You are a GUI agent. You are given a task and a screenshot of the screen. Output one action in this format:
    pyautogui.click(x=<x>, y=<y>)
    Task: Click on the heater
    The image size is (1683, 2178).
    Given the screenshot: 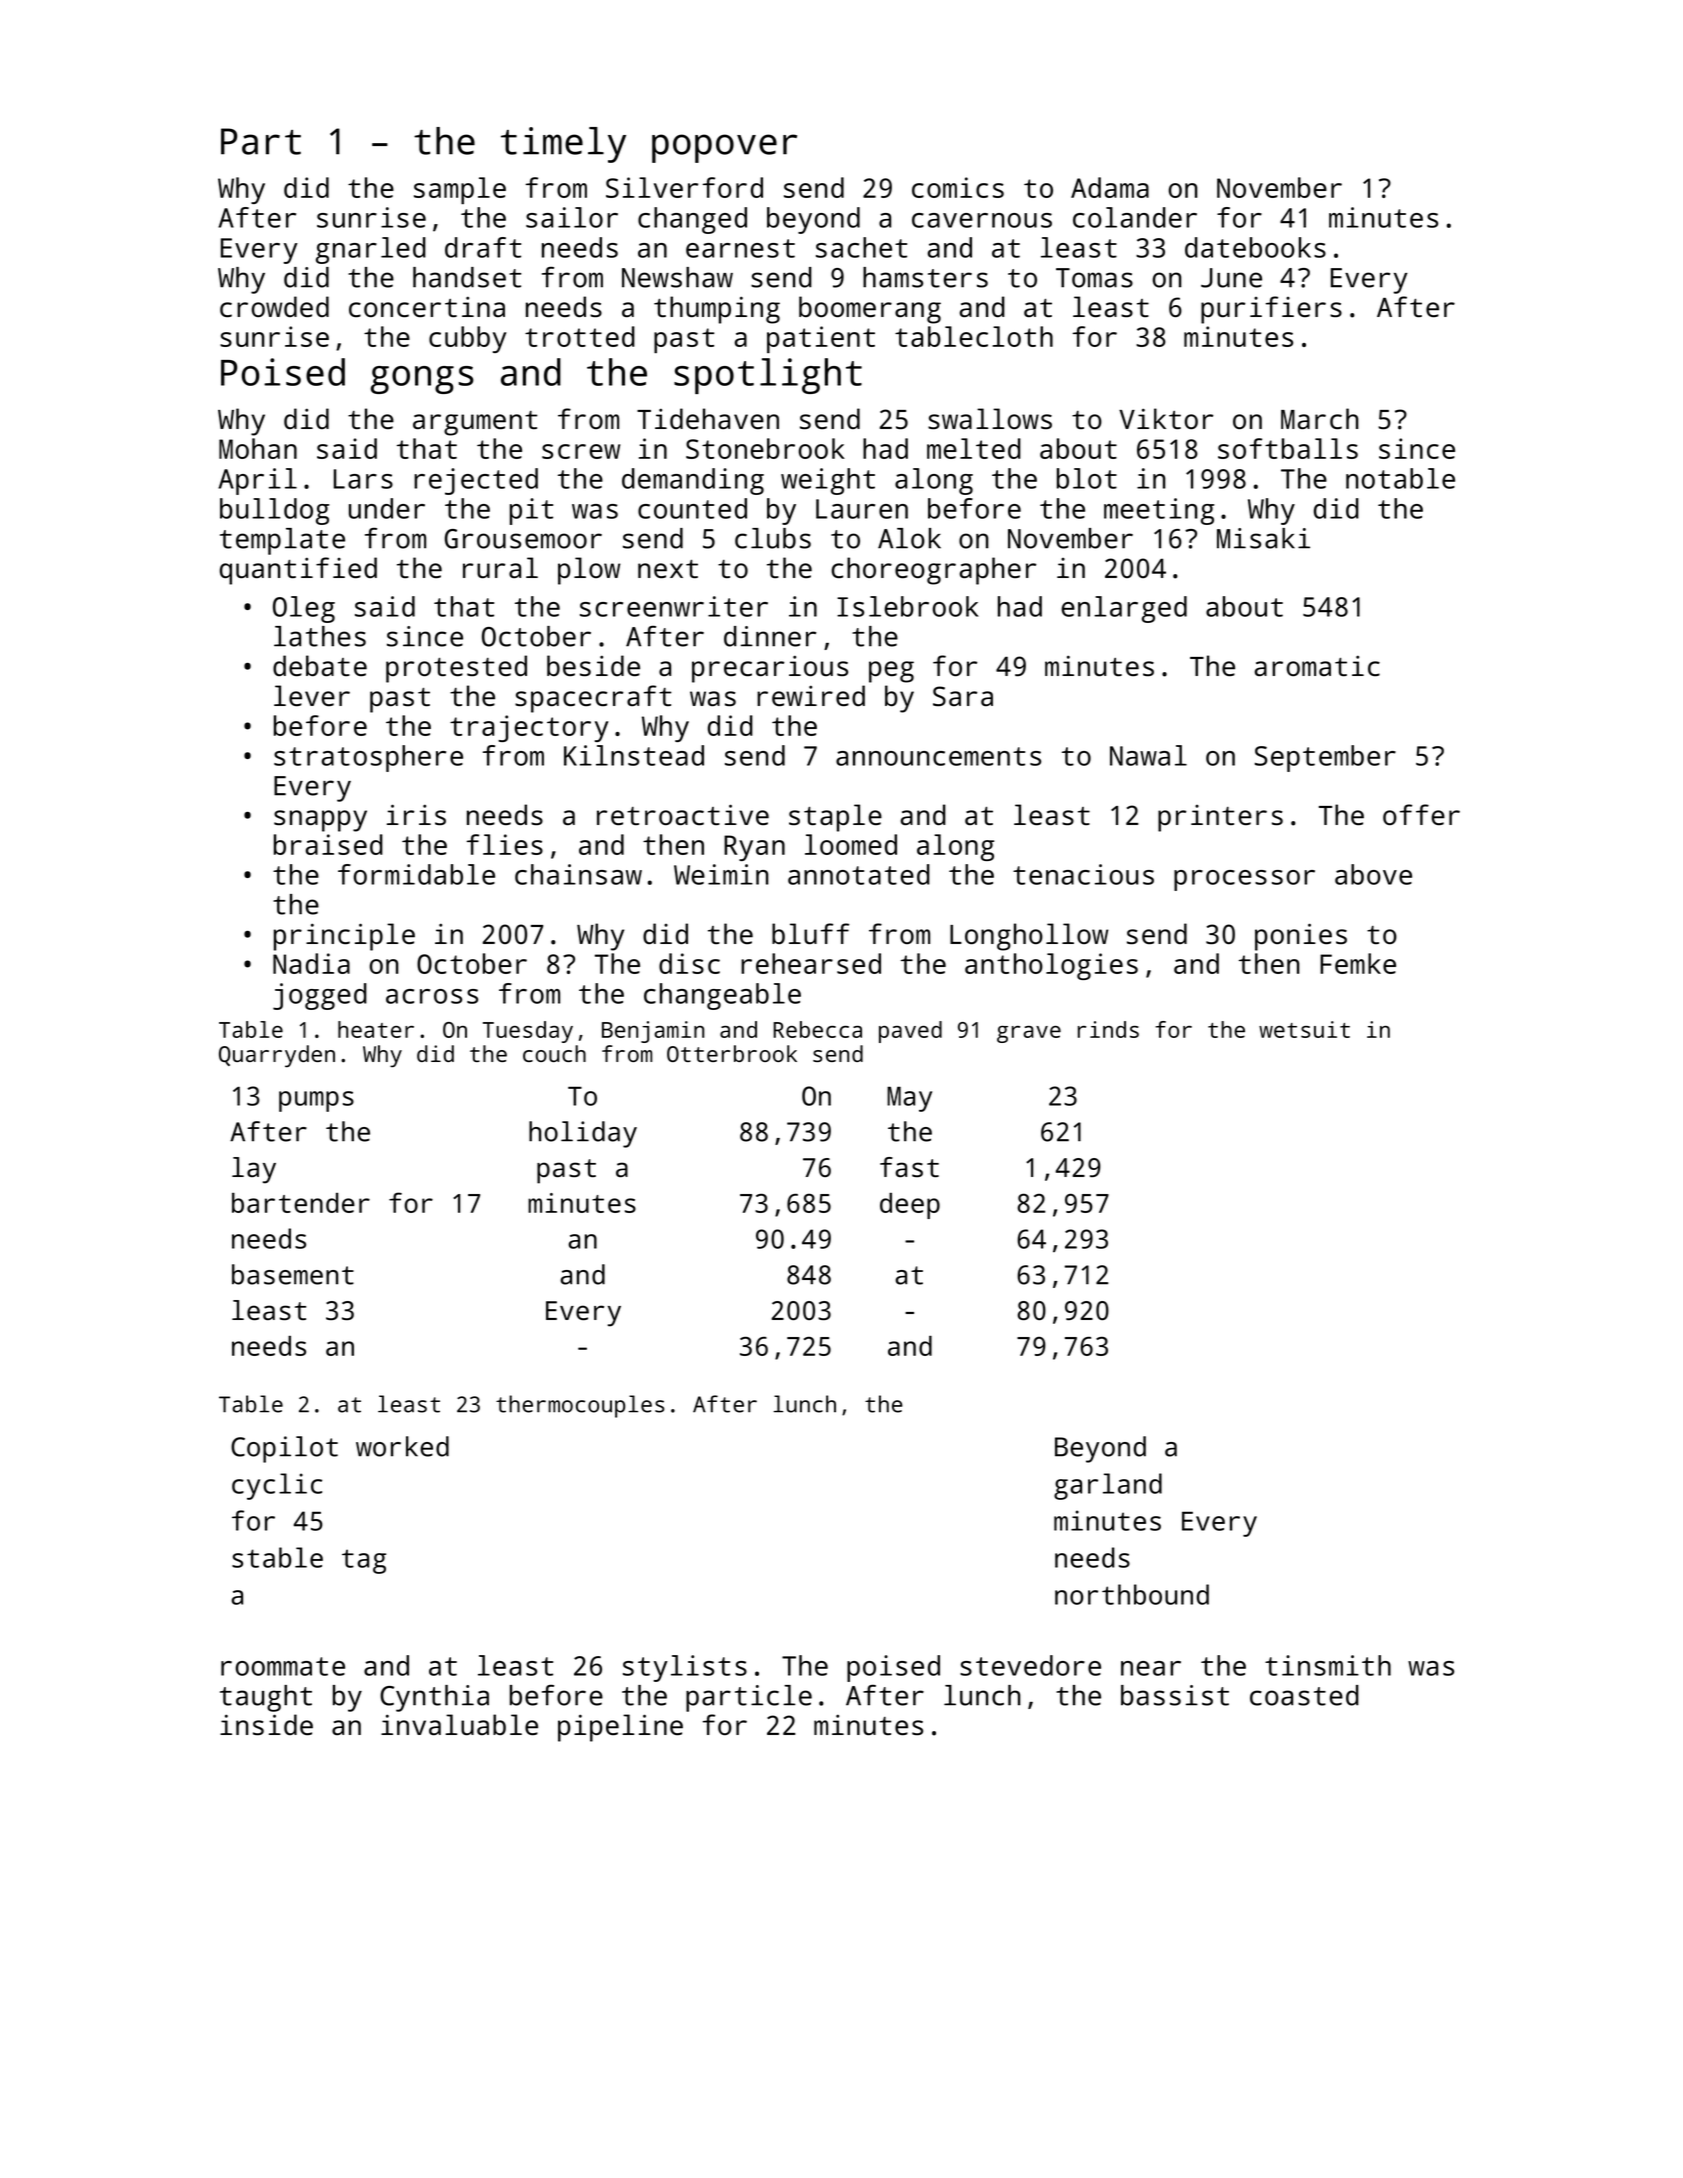 What is the action you would take?
    pyautogui.click(x=376, y=1029)
